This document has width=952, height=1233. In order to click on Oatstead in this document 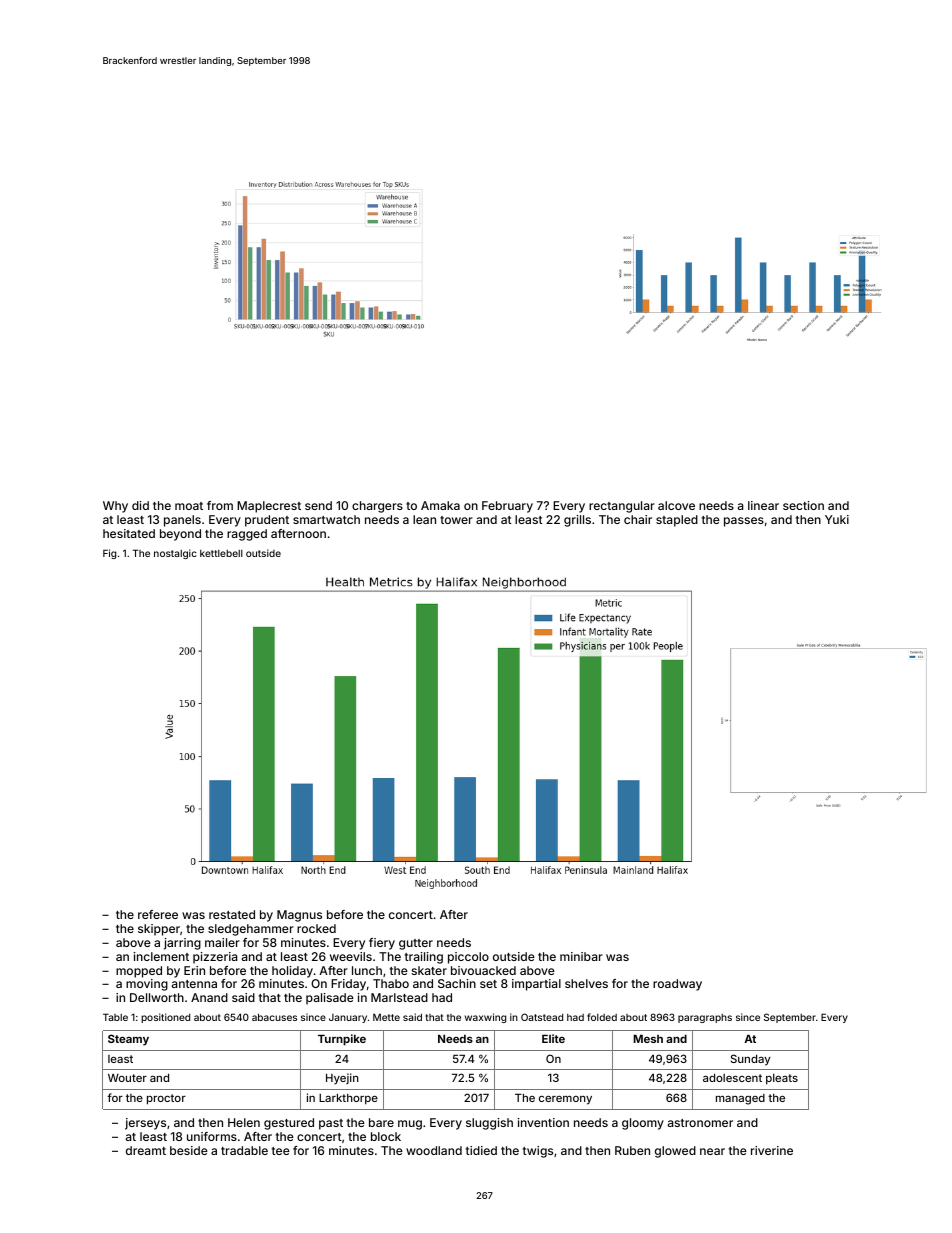, I will do `click(542, 1017)`.
